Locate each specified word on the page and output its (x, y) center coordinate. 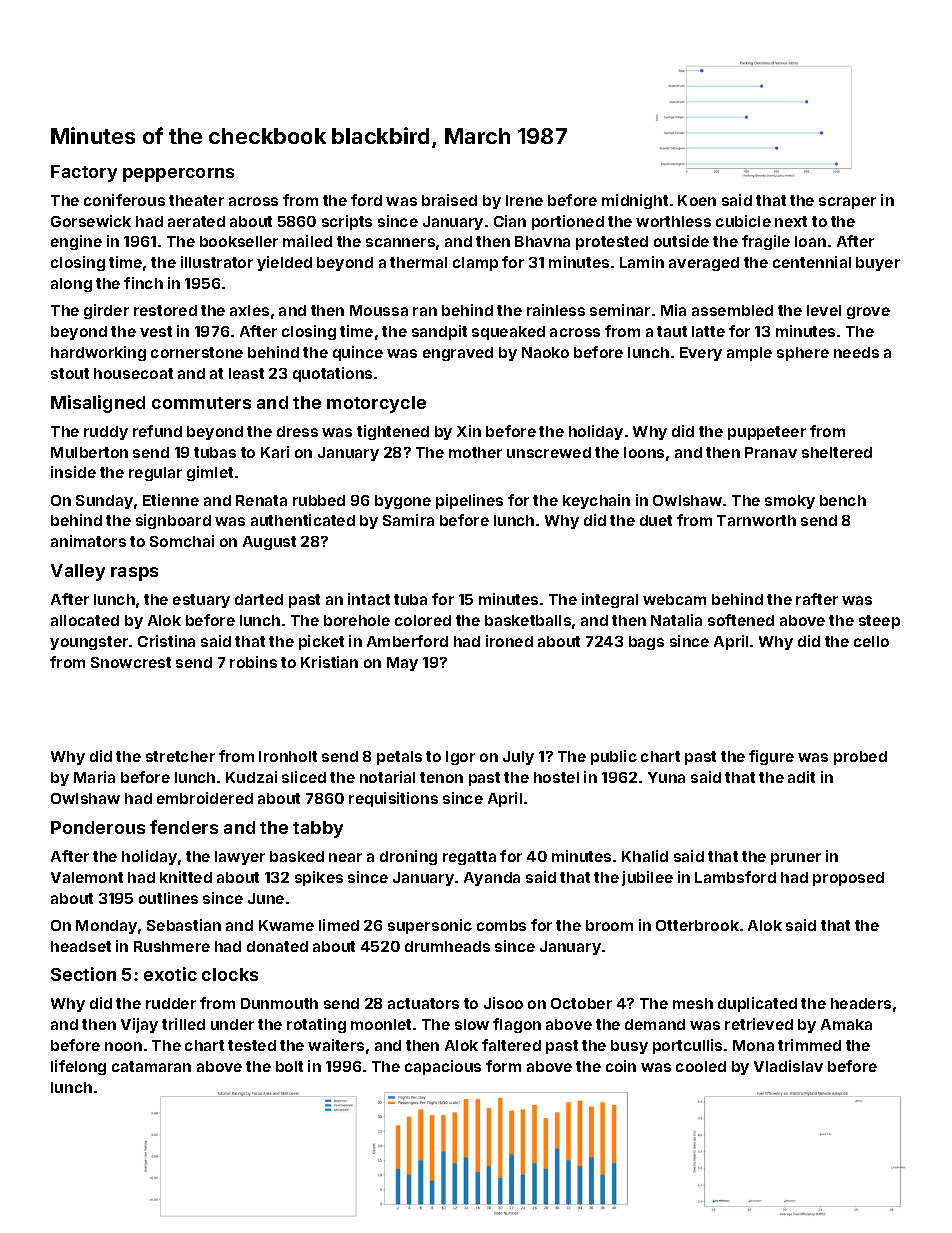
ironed (509, 641)
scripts (347, 222)
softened (741, 620)
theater (196, 200)
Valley (78, 572)
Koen (697, 200)
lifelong (78, 1067)
